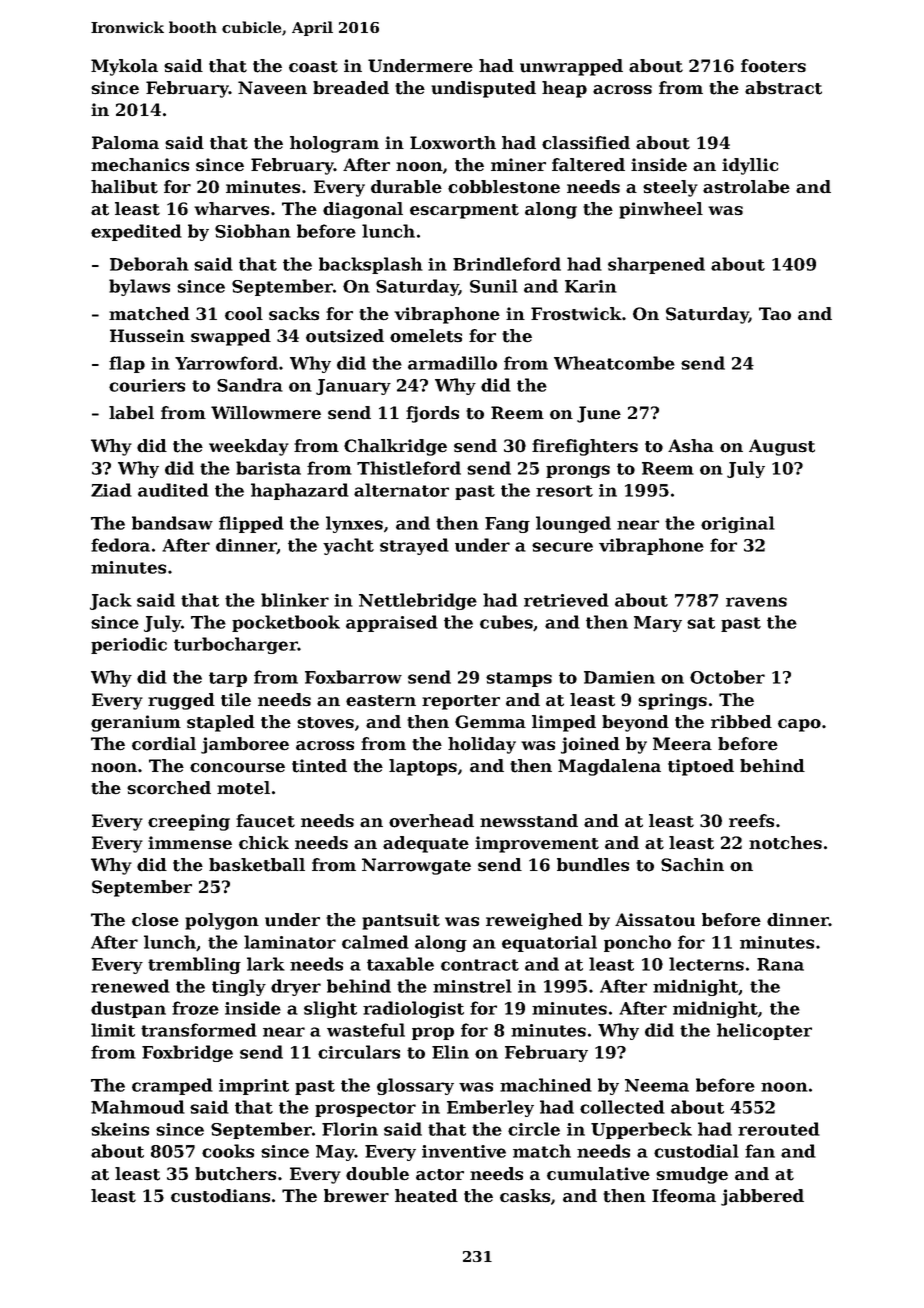 The width and height of the image is (924, 1308). What do you see at coordinates (799, 725) in the image?
I see `capo` at bounding box center [799, 725].
